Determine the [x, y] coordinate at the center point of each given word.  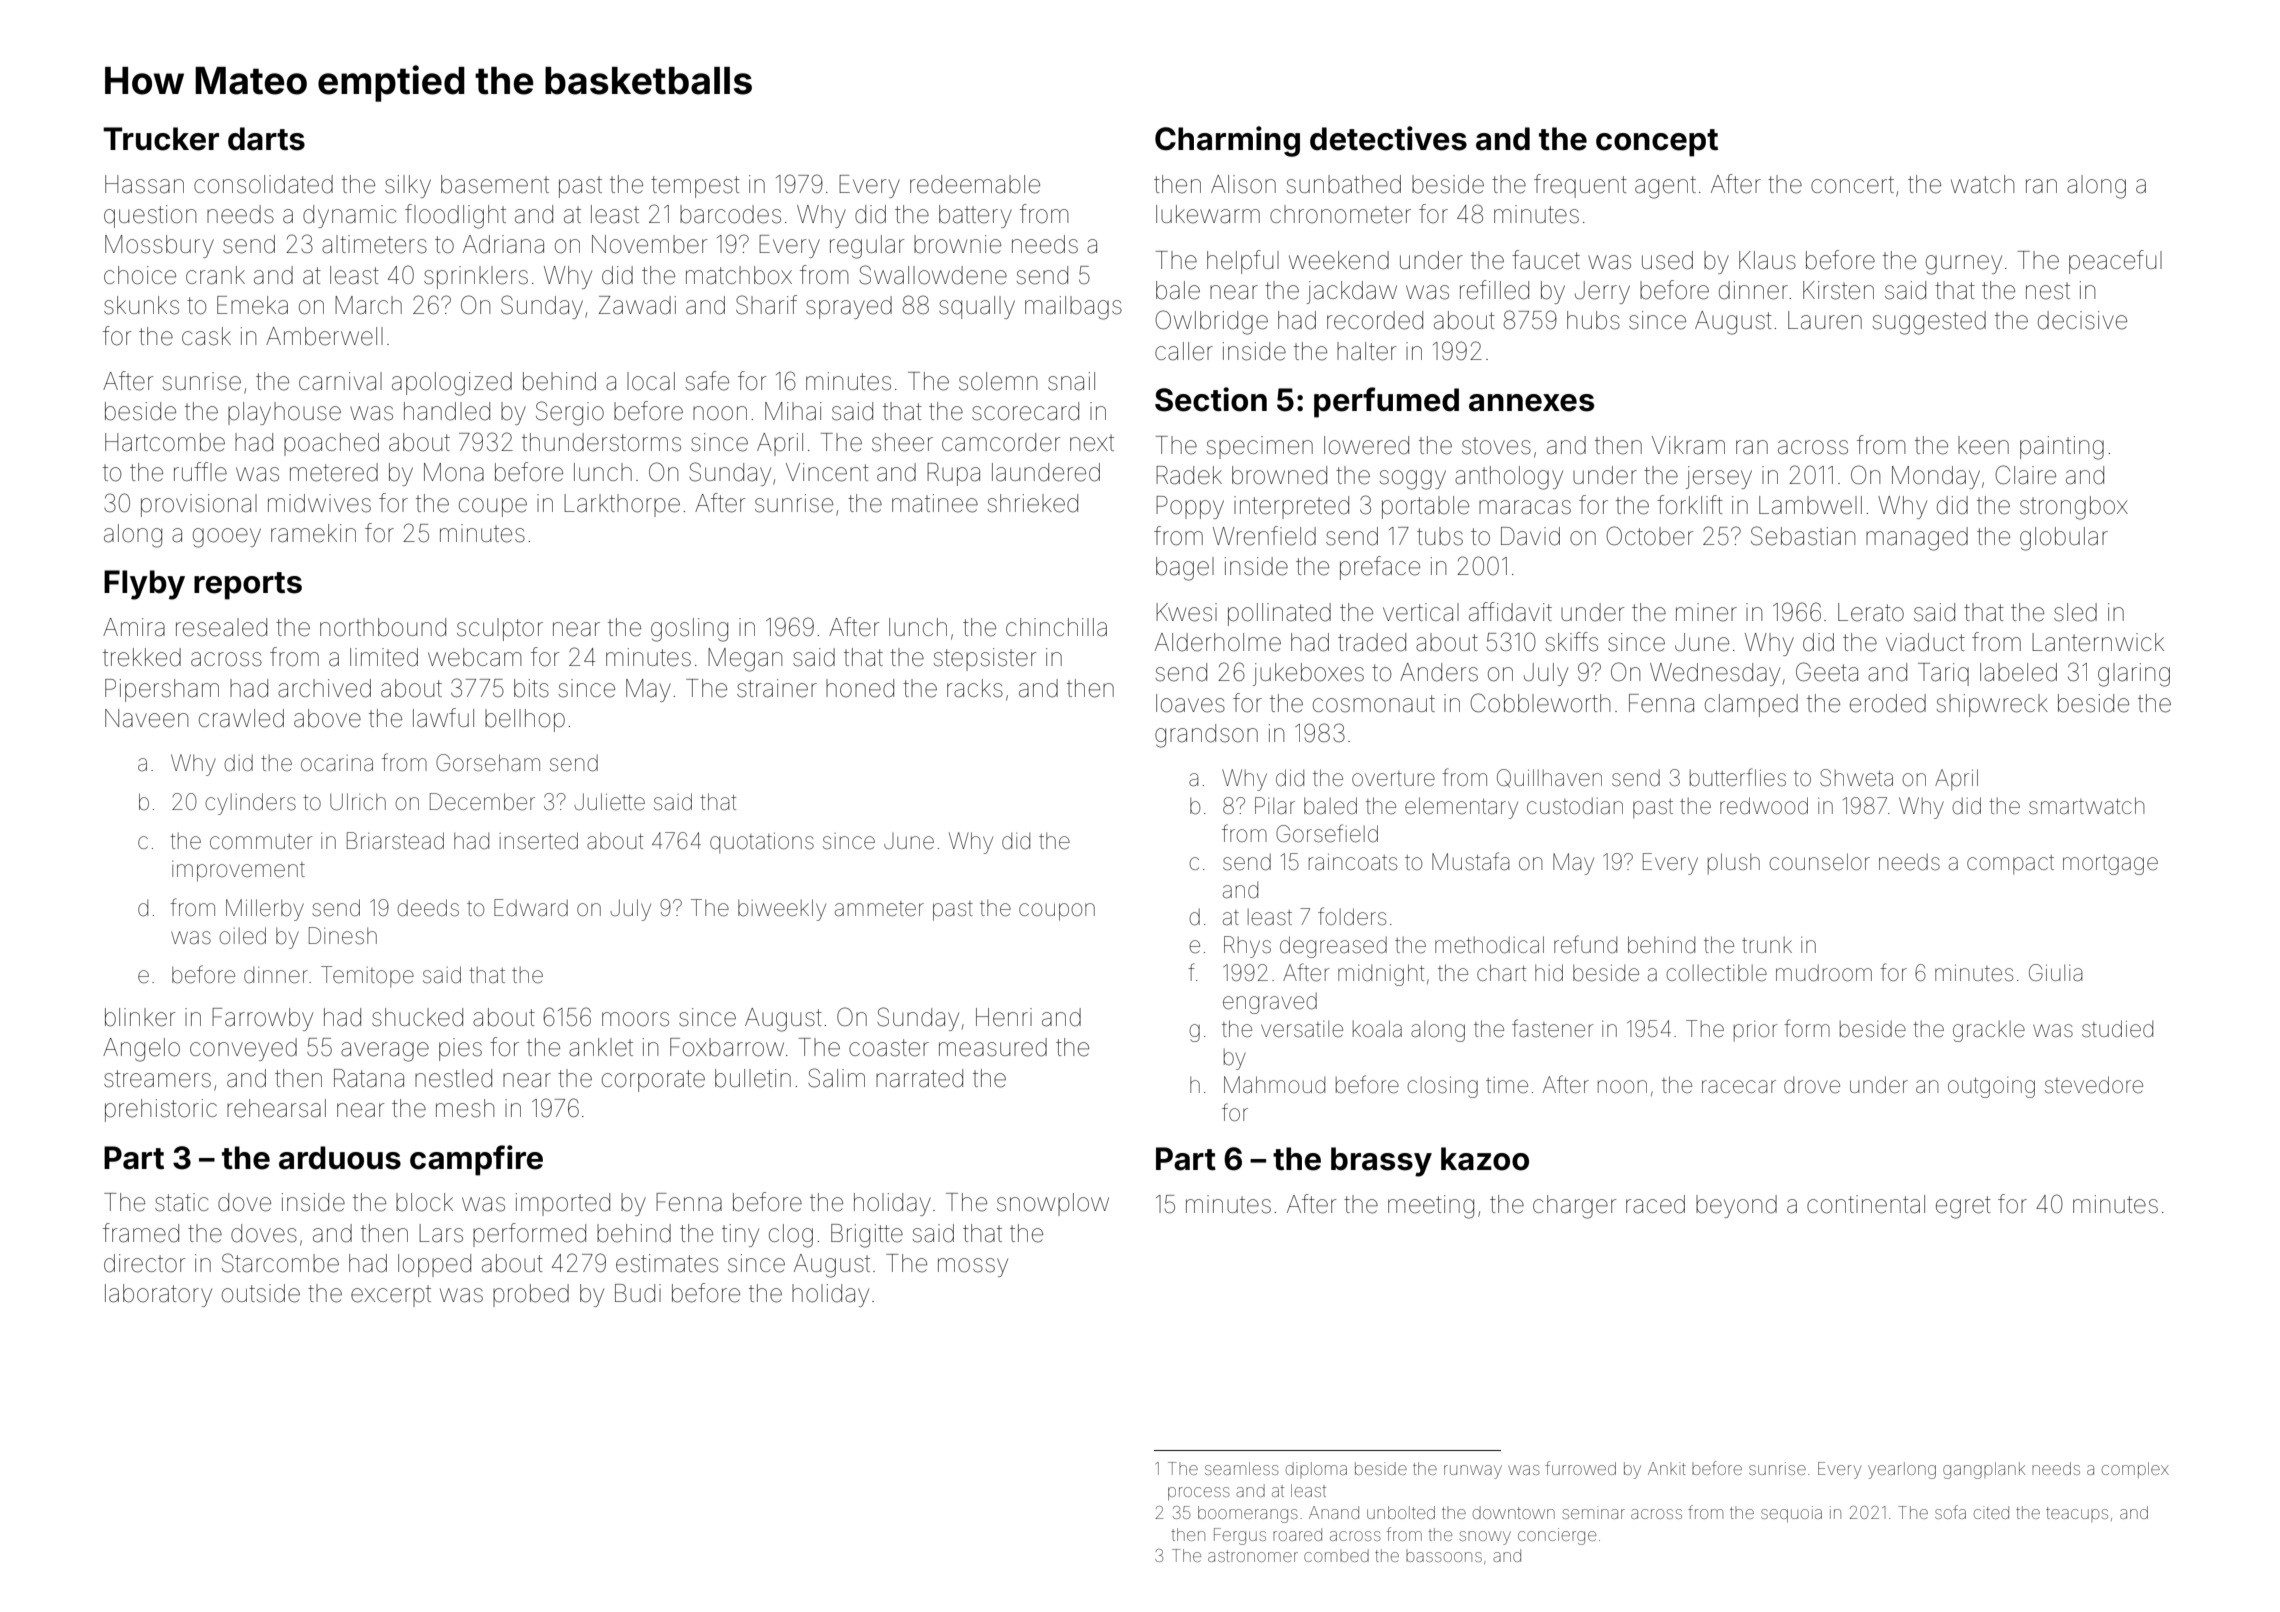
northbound [383, 627]
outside [261, 1293]
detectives [1388, 138]
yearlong [1902, 1470]
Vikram [1688, 445]
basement [495, 184]
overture [1393, 779]
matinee [935, 503]
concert [1852, 185]
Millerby [265, 910]
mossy [973, 1267]
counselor [1819, 862]
